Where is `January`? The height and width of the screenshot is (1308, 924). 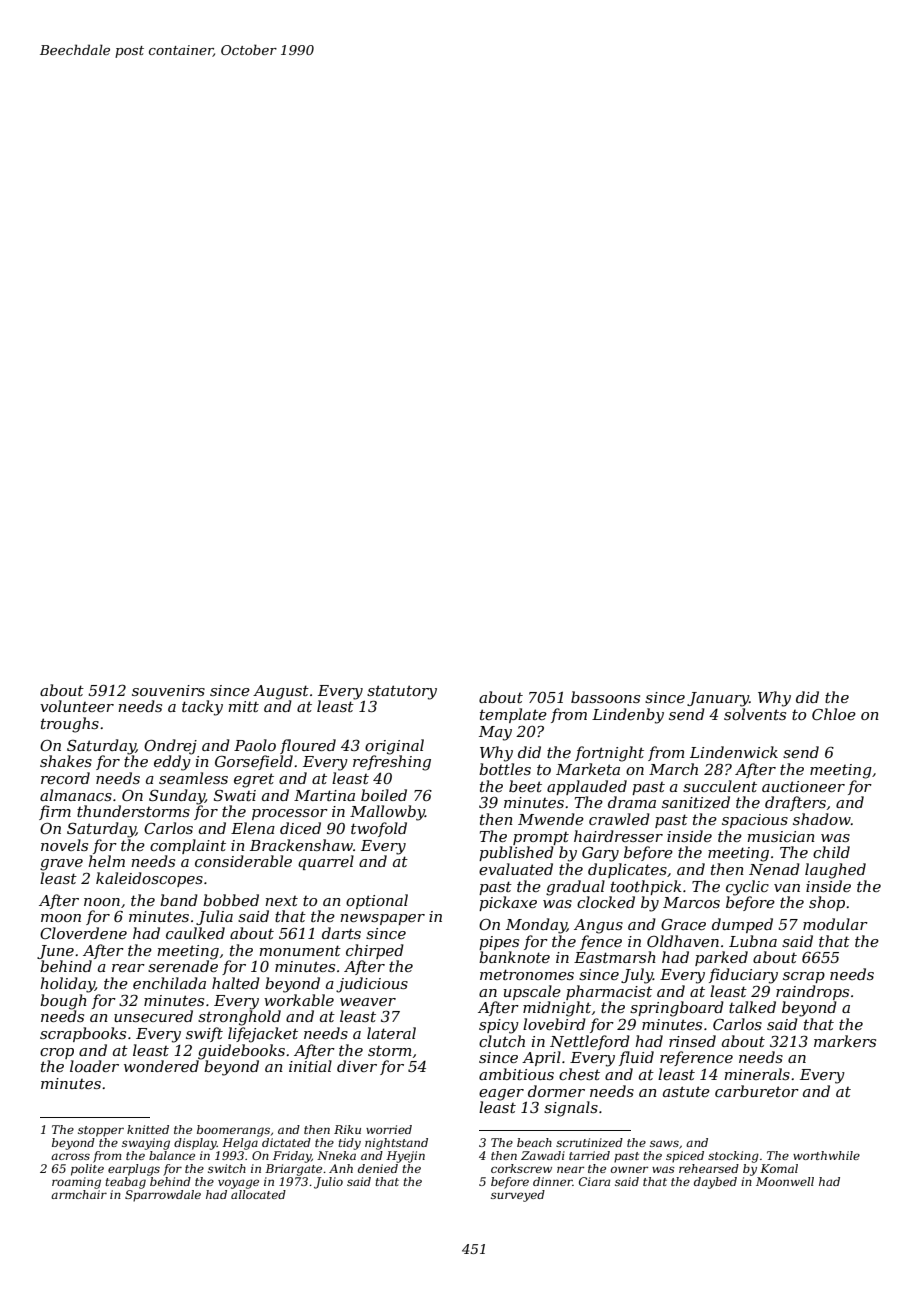 January is located at coordinates (718, 699).
